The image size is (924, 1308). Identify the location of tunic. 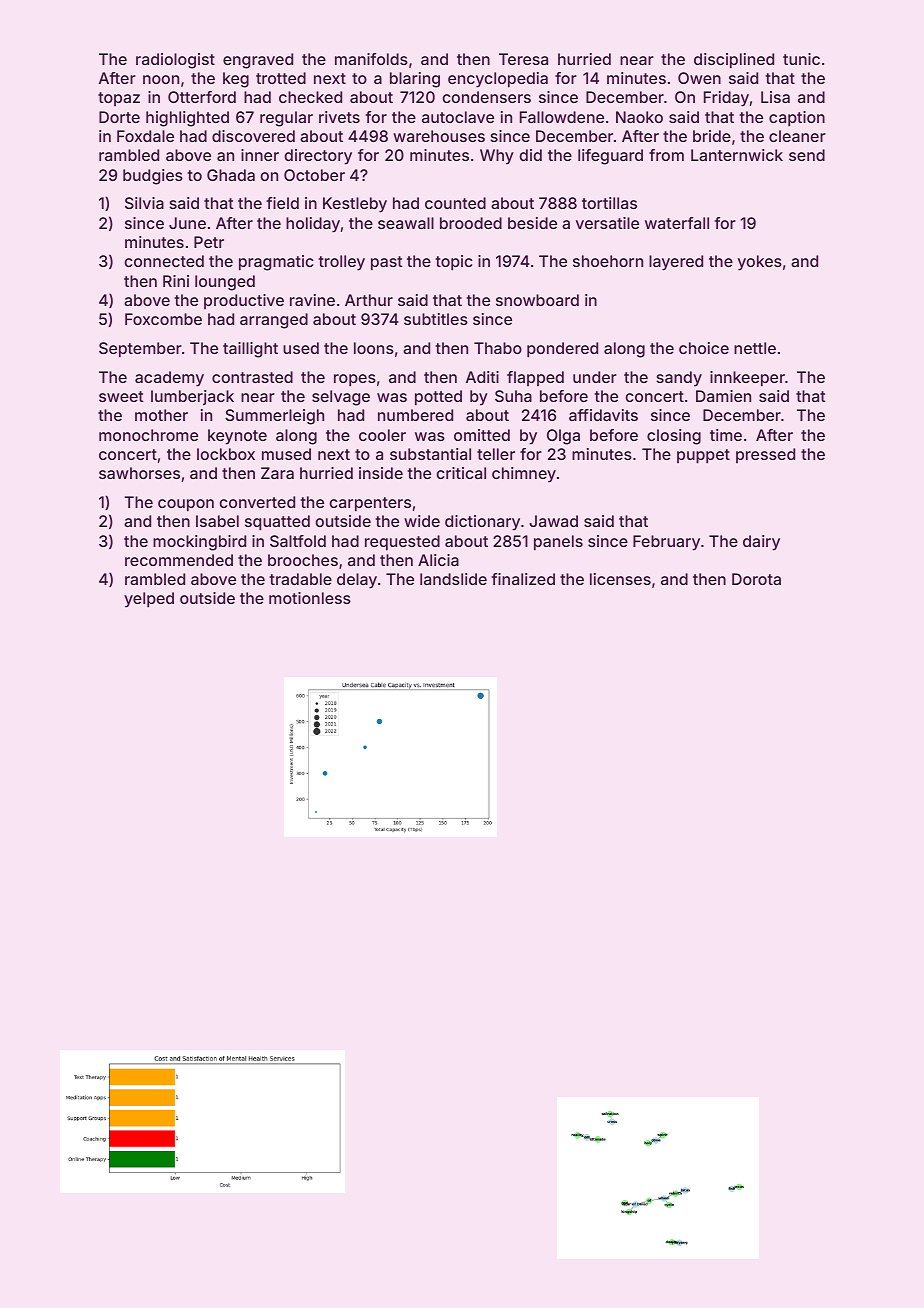
(801, 59).
